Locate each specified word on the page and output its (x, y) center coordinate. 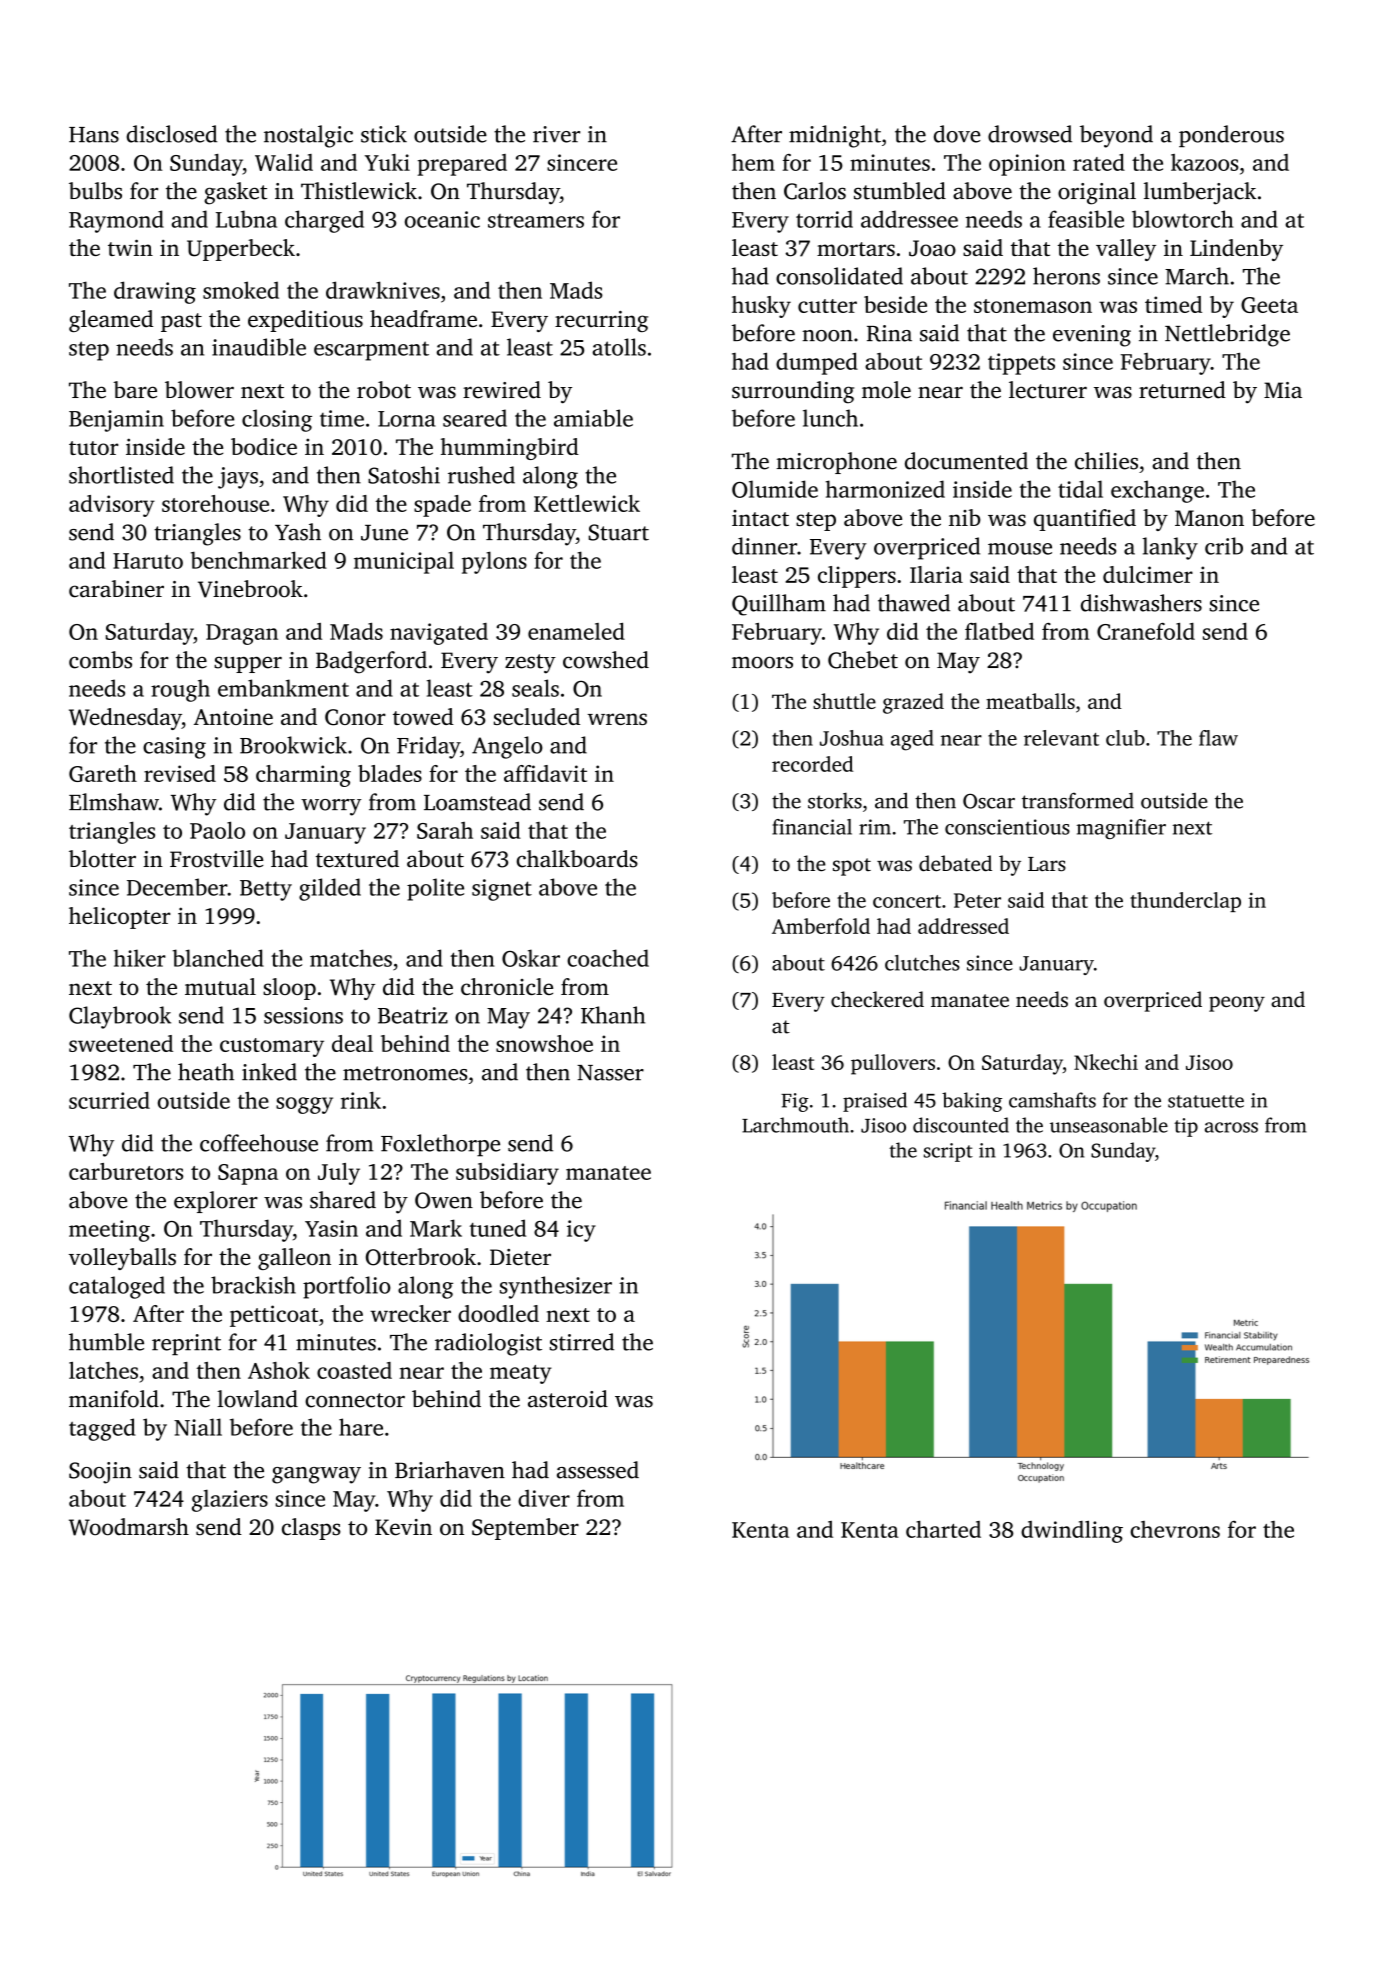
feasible (1086, 219)
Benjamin (116, 421)
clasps (311, 1529)
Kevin (403, 1527)
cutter (827, 306)
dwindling (1072, 1531)
